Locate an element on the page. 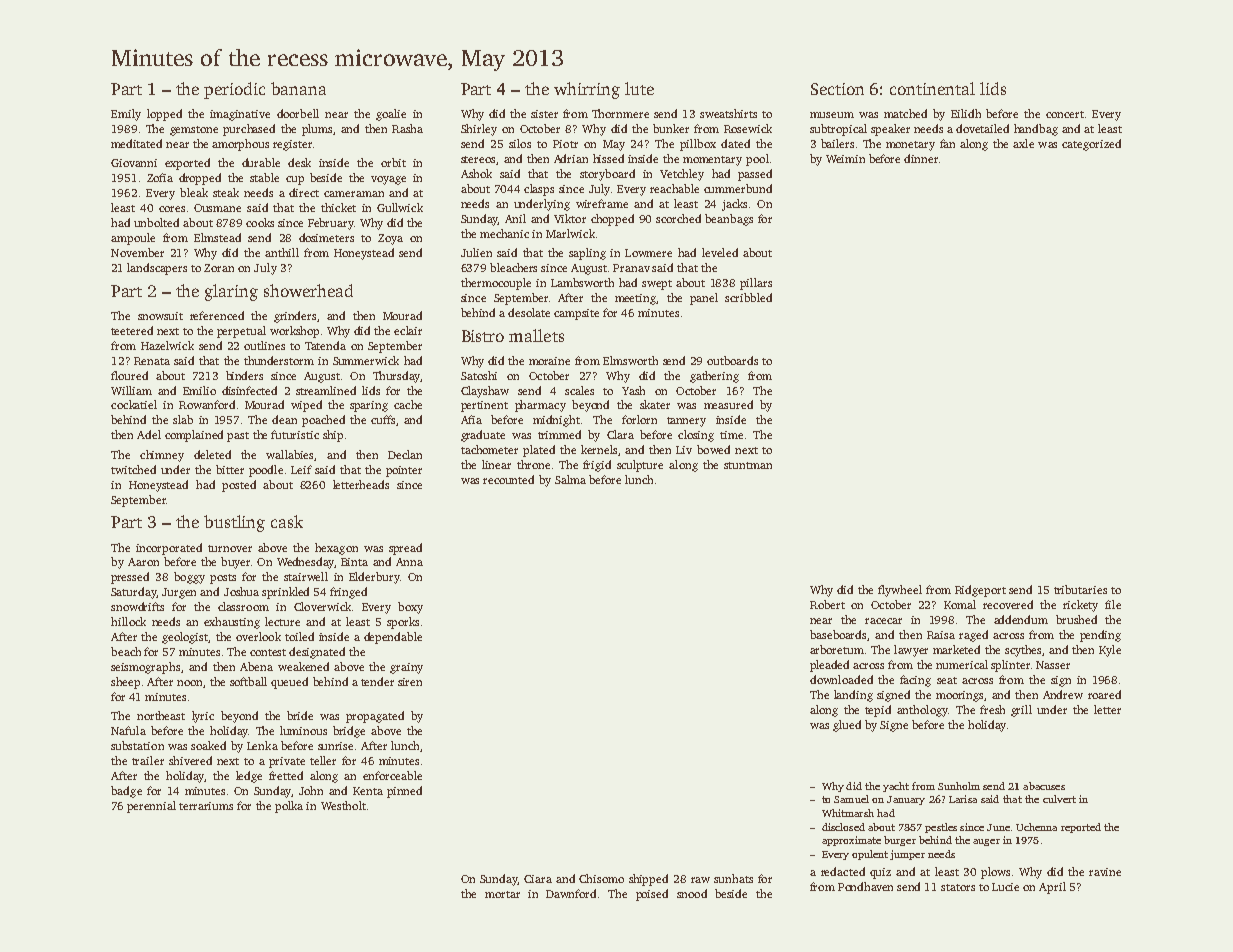  perennial is located at coordinates (151, 807).
